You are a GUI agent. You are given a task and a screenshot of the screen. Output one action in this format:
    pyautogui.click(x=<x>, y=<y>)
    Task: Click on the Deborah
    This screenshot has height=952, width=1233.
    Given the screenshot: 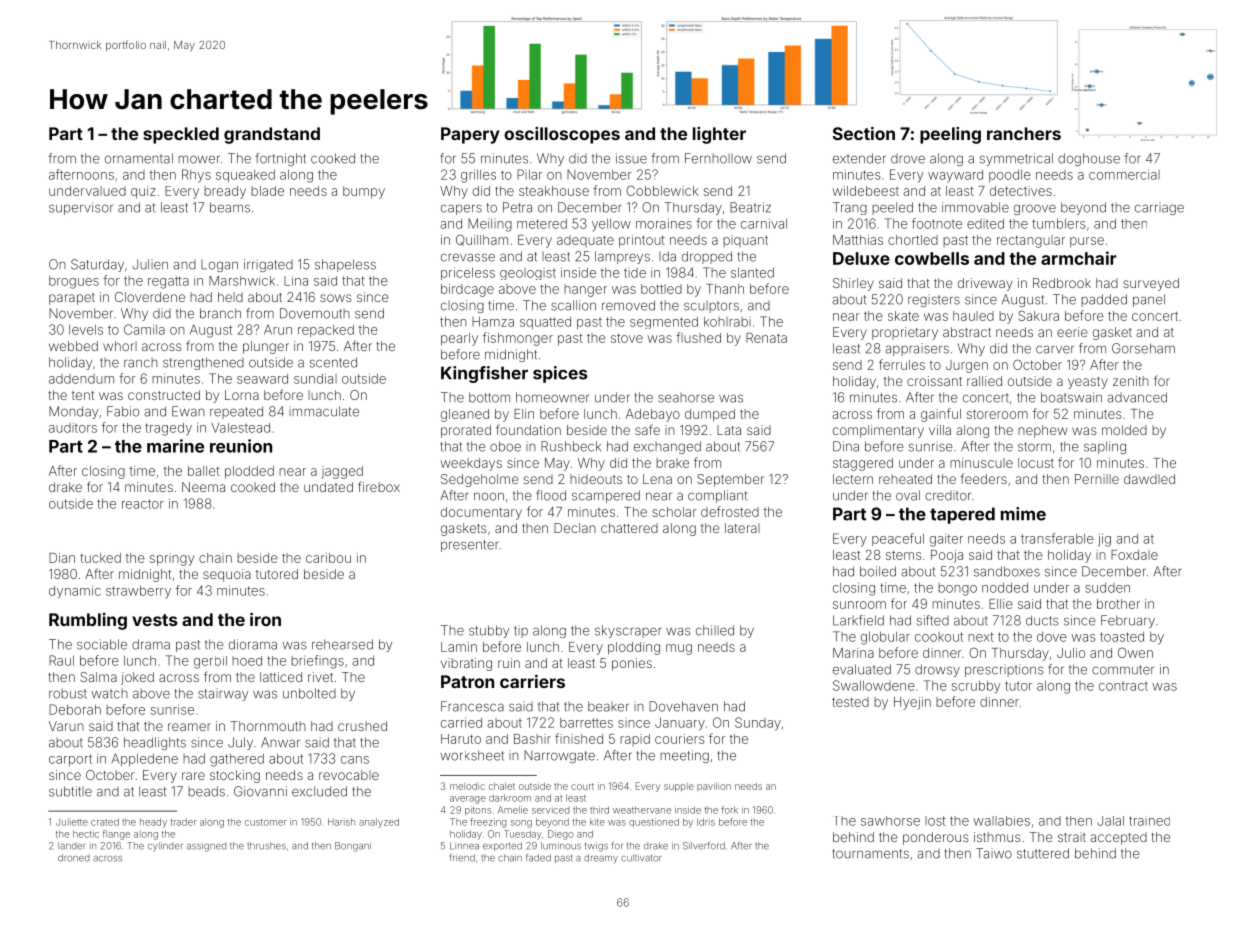 What is the action you would take?
    pyautogui.click(x=75, y=709)
